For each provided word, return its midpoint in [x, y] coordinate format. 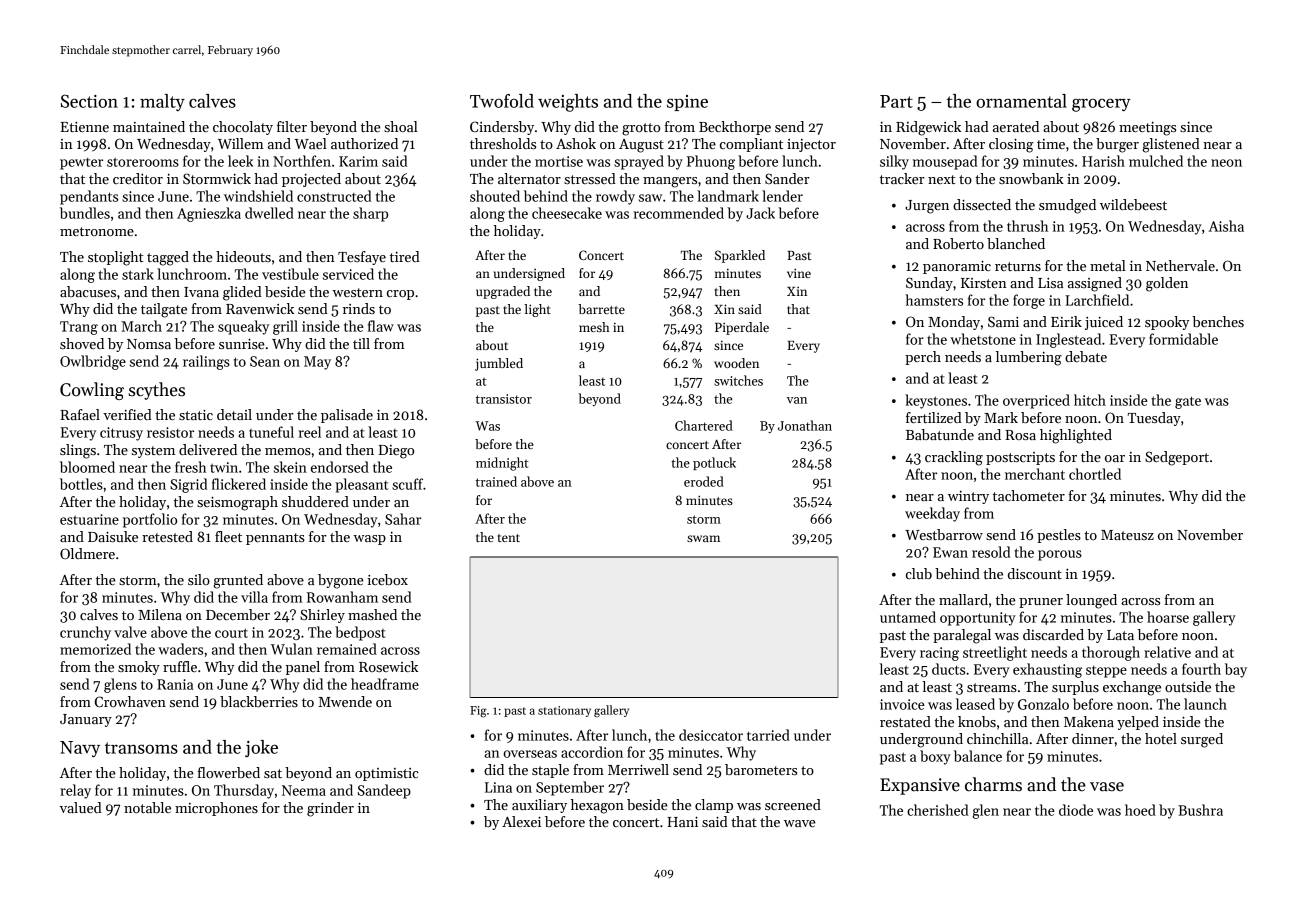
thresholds [503, 143]
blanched [1016, 243]
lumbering [1029, 358]
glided [242, 293]
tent [509, 538]
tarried [768, 735]
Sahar [403, 519]
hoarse [1168, 617]
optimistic [387, 774]
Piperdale [742, 328]
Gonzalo [1043, 704]
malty [162, 102]
